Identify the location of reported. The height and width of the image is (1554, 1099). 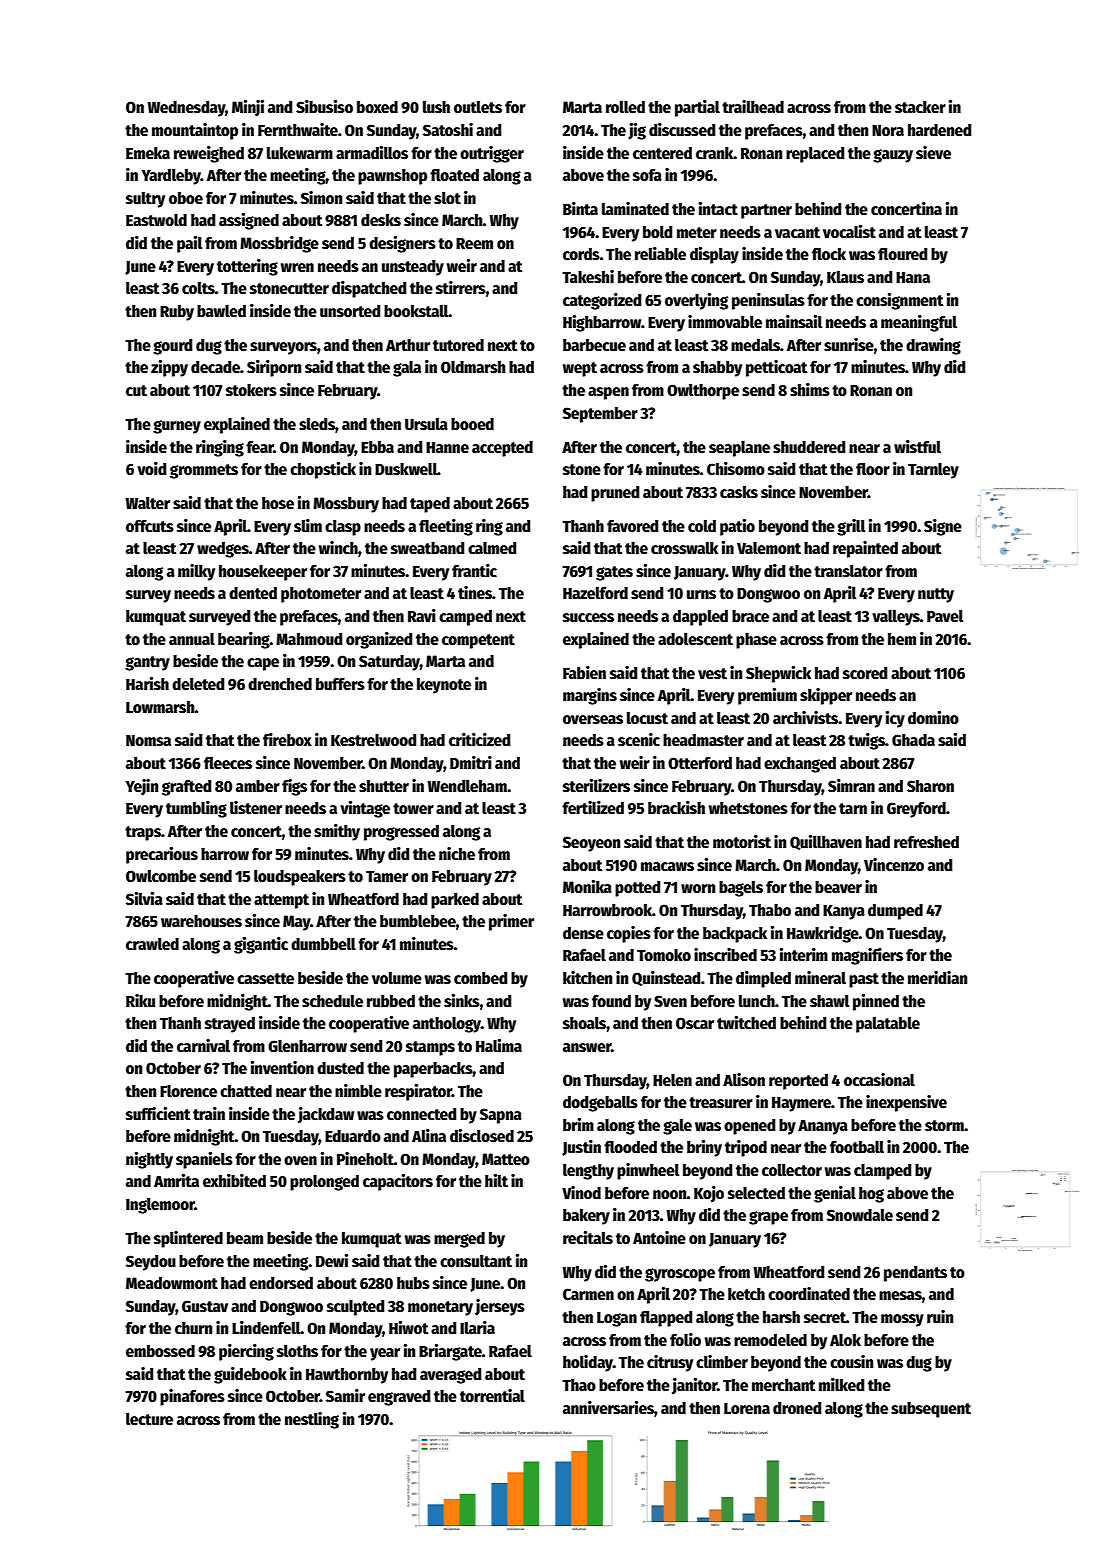
(798, 1082).
